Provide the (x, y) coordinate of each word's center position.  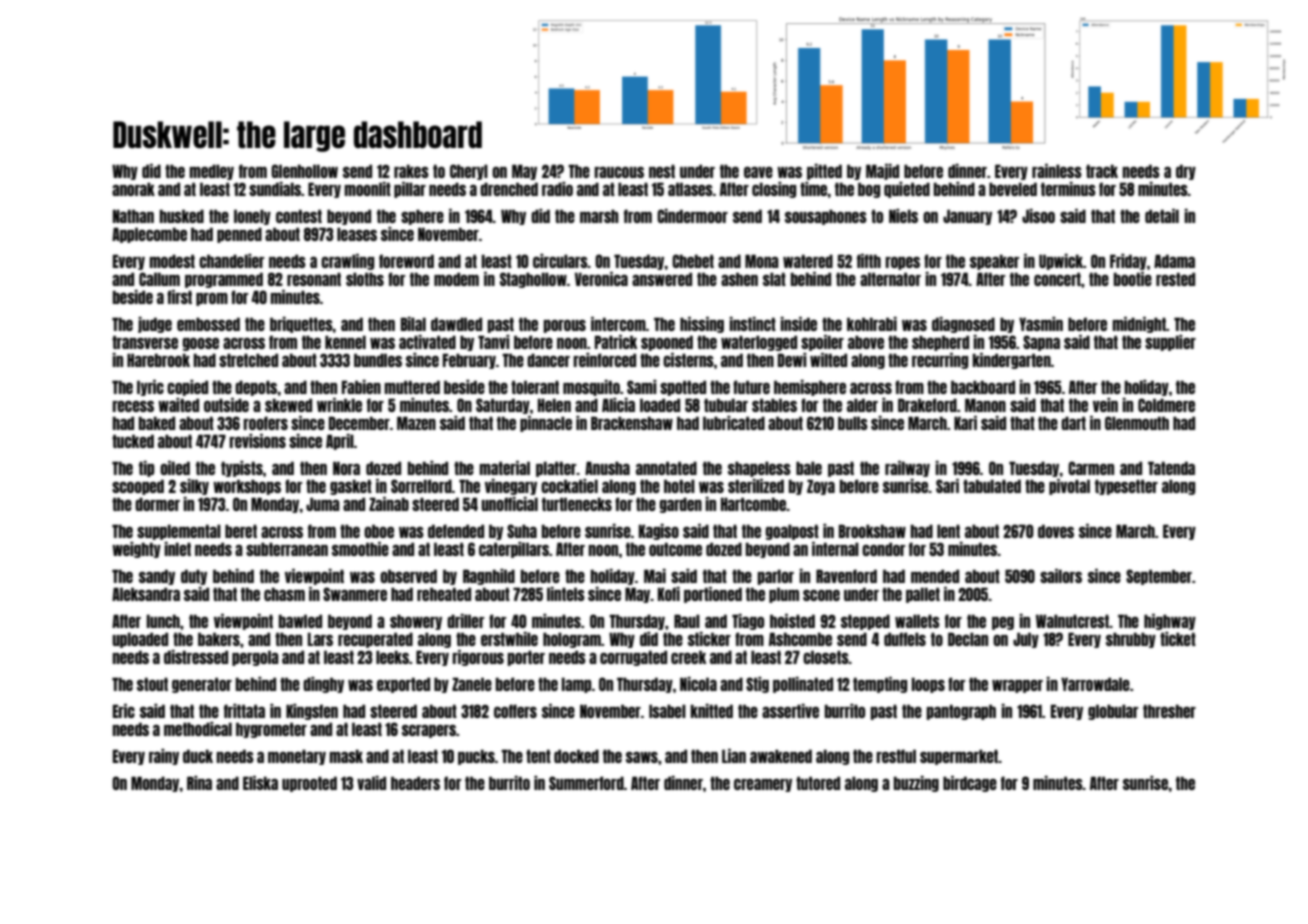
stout (152, 684)
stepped (865, 622)
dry (1186, 172)
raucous (619, 172)
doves (1056, 531)
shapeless (759, 469)
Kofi (669, 594)
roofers (266, 423)
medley (212, 172)
